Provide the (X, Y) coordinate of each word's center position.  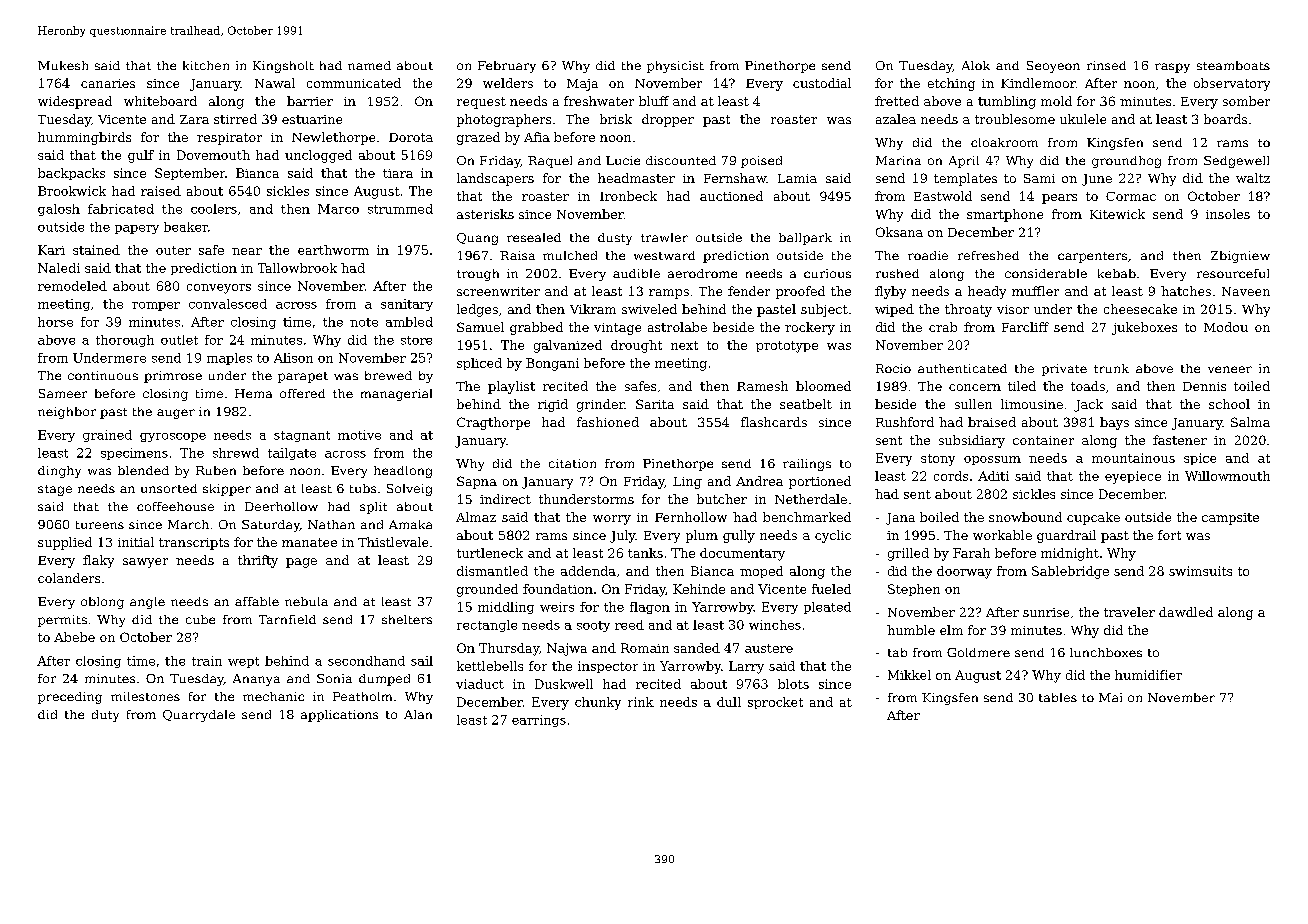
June (1097, 180)
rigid (553, 405)
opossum (992, 460)
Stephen (914, 590)
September (190, 174)
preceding (70, 698)
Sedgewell (1236, 162)
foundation (558, 589)
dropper (668, 120)
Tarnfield (287, 619)
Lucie (623, 160)
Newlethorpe (333, 138)
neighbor (67, 413)
